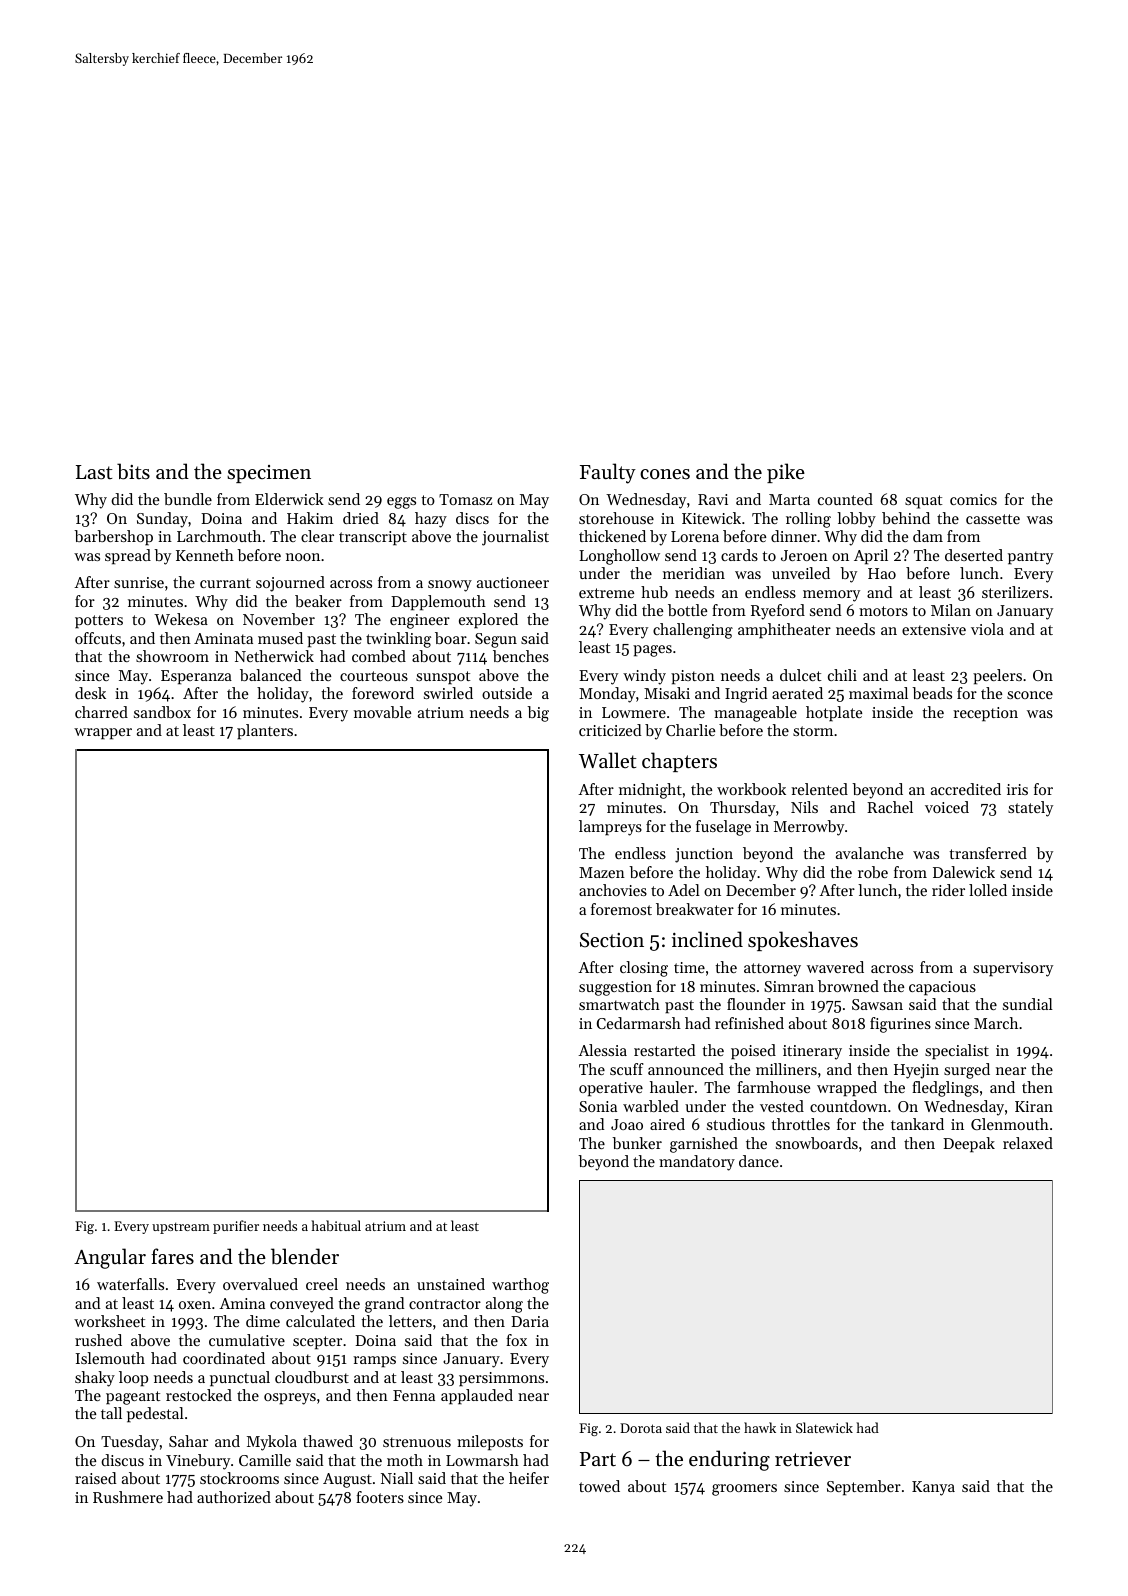  Describe the element at coordinates (602, 872) in the page. I see `Mazen` at that location.
